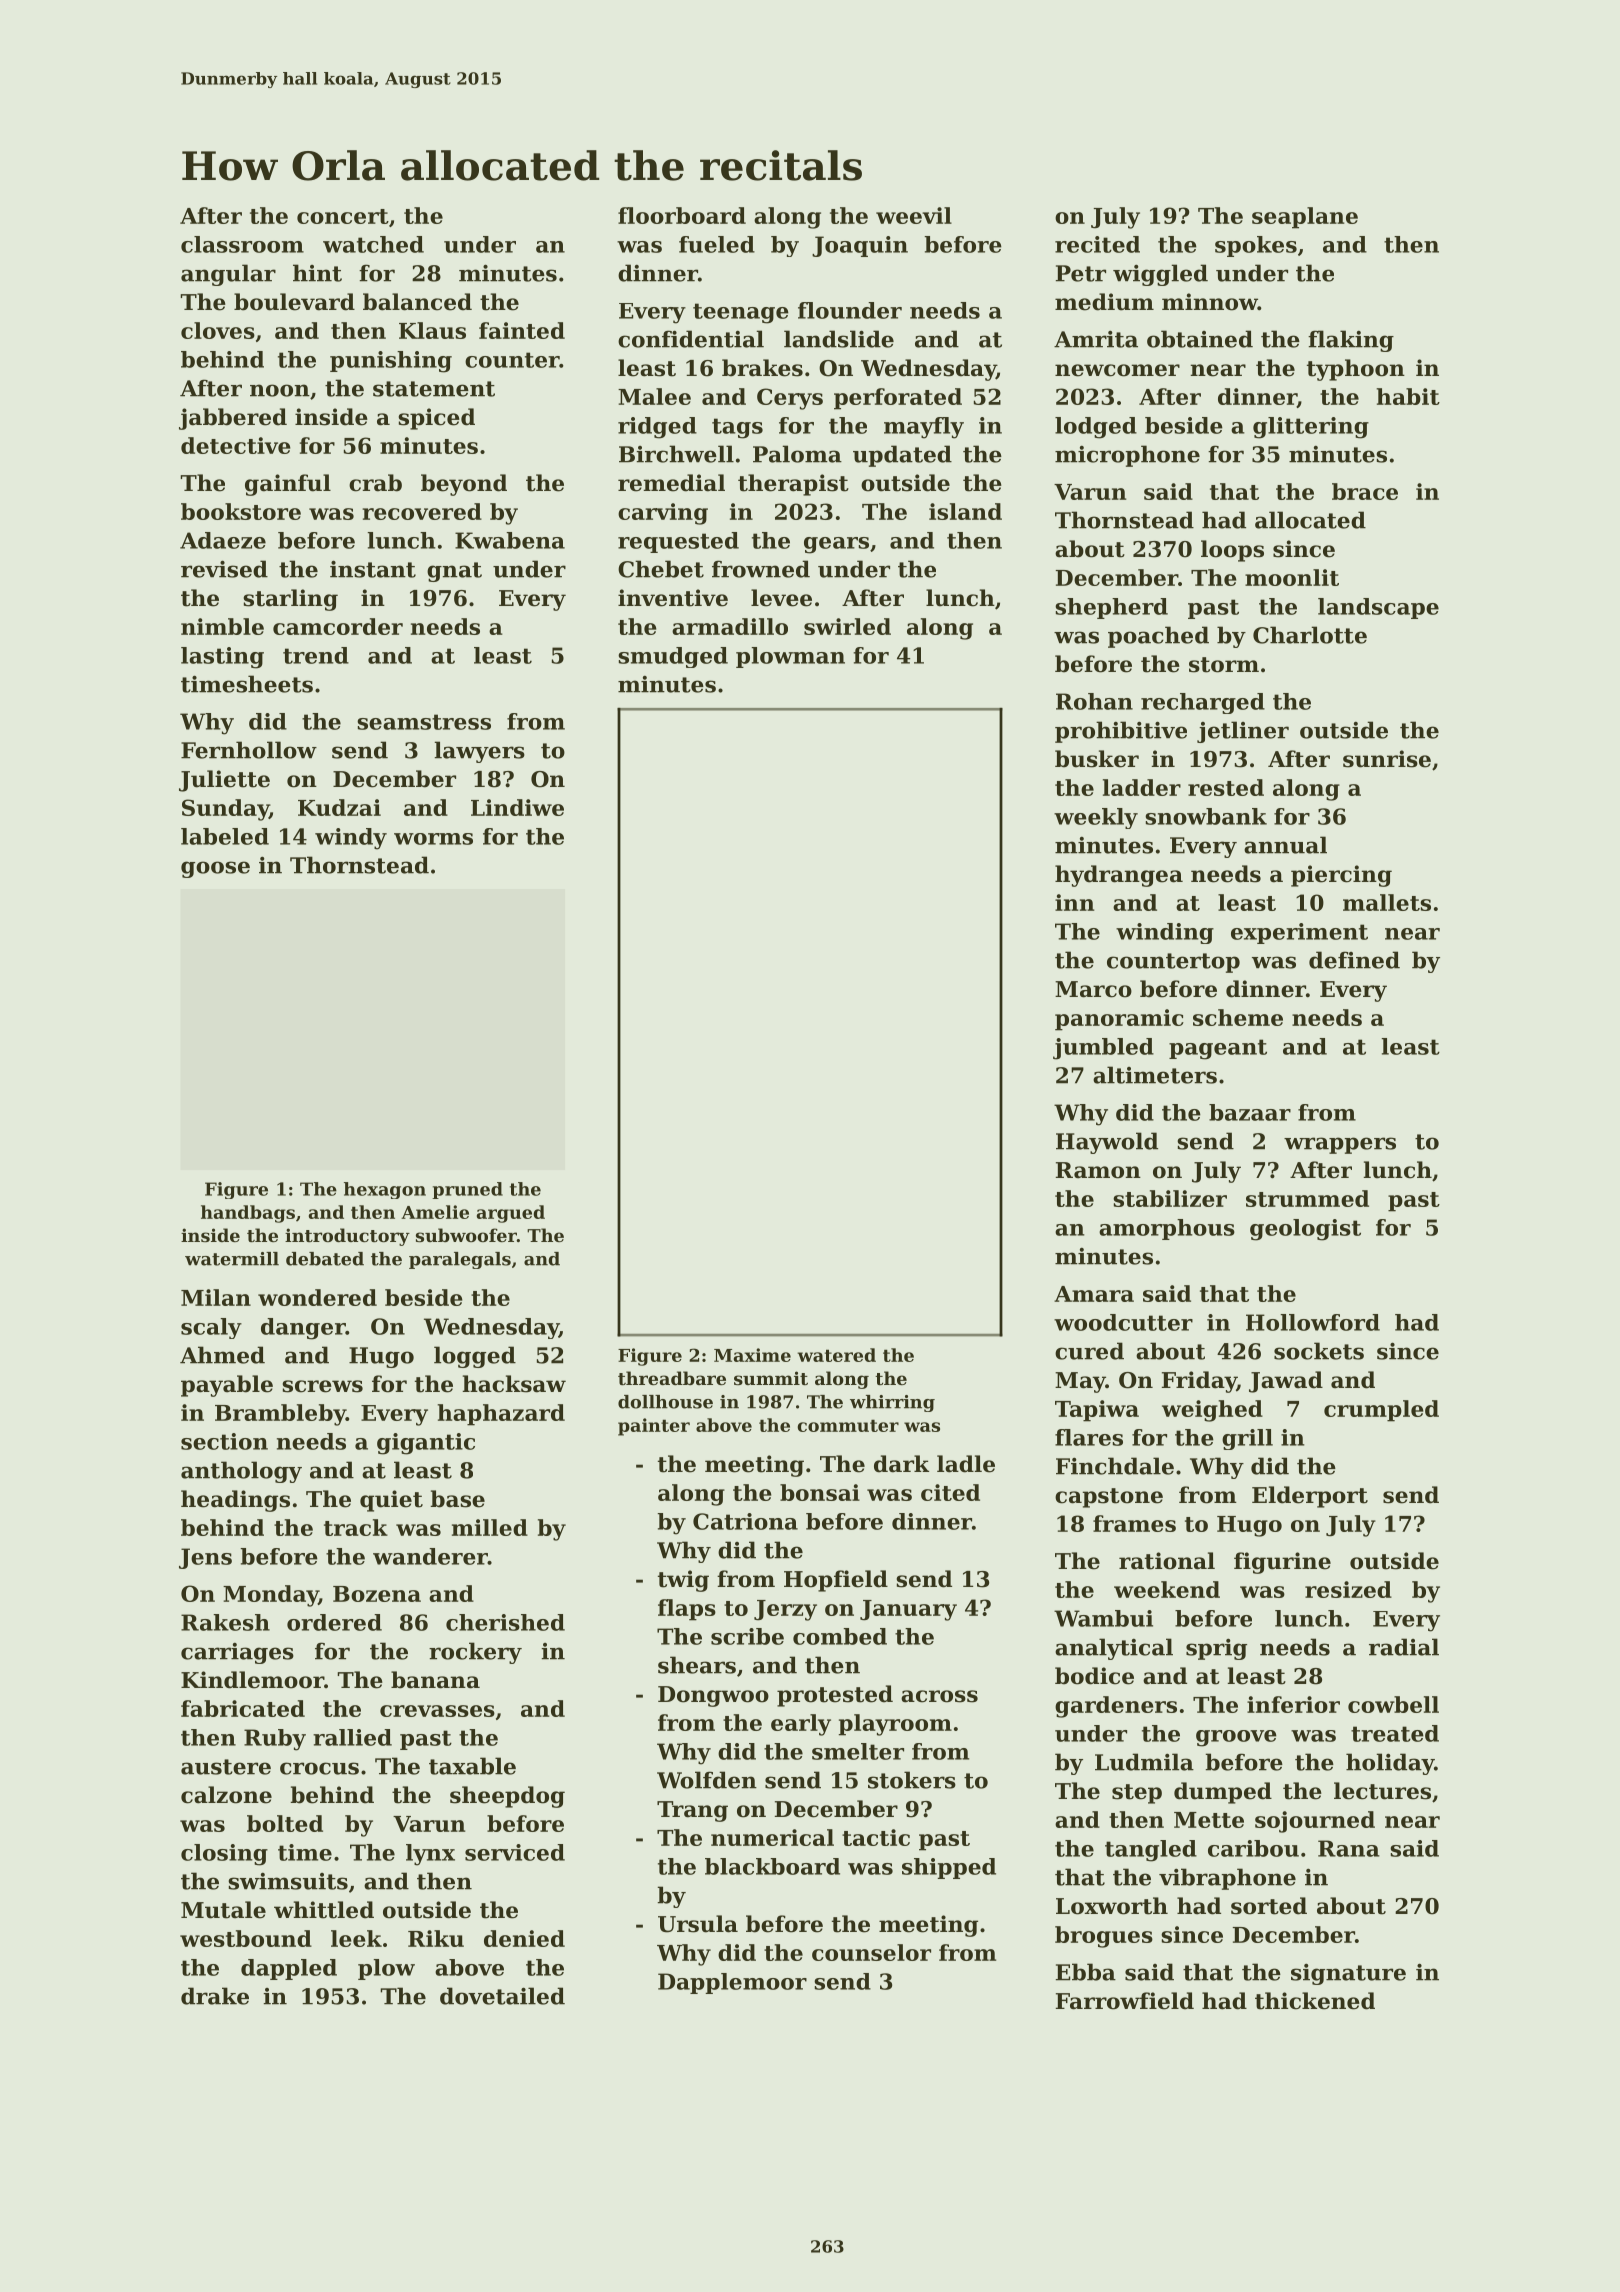  What do you see at coordinates (502, 1996) in the screenshot?
I see `dovetailed` at bounding box center [502, 1996].
